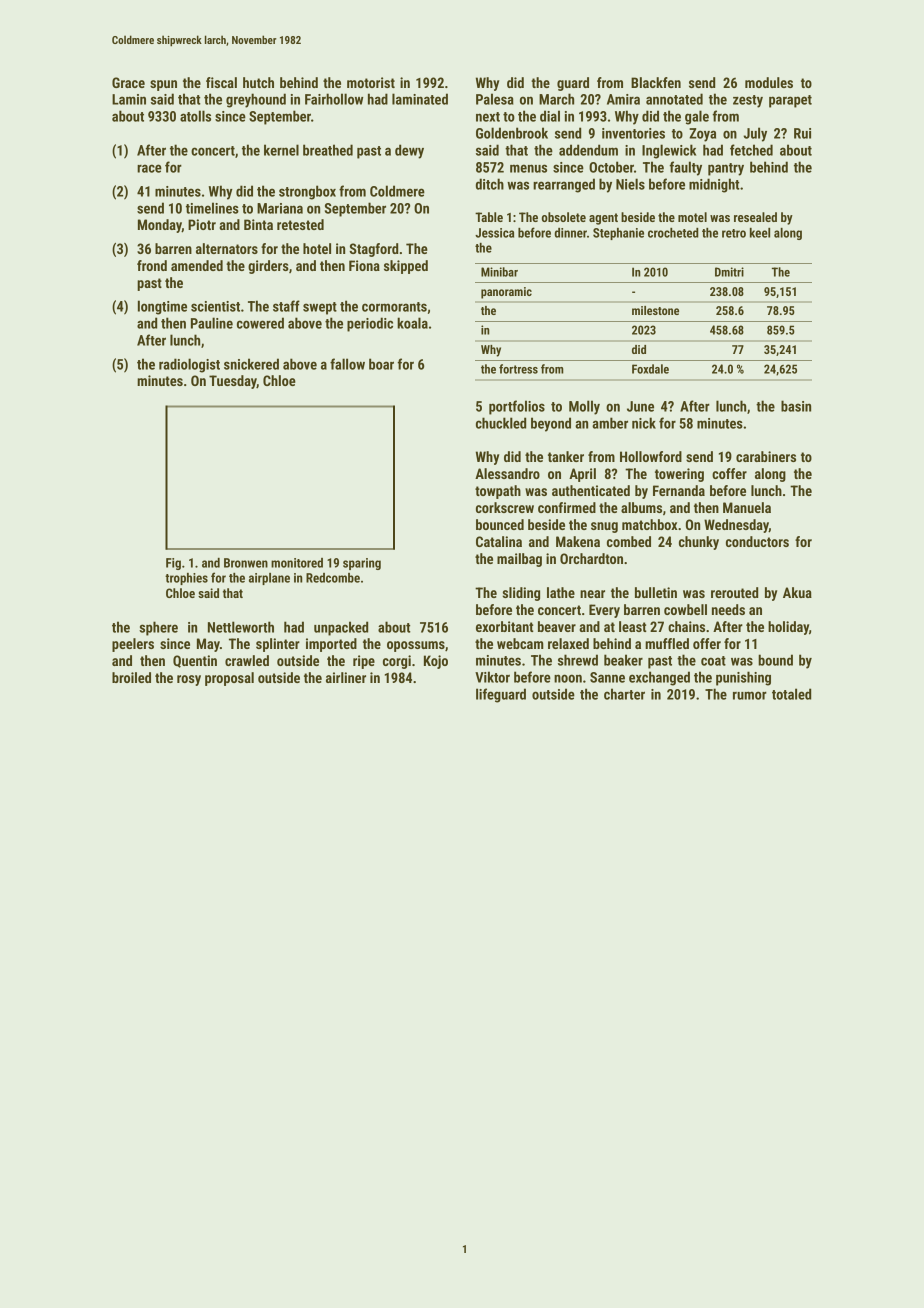  What do you see at coordinates (750, 695) in the page?
I see `rumor` at bounding box center [750, 695].
